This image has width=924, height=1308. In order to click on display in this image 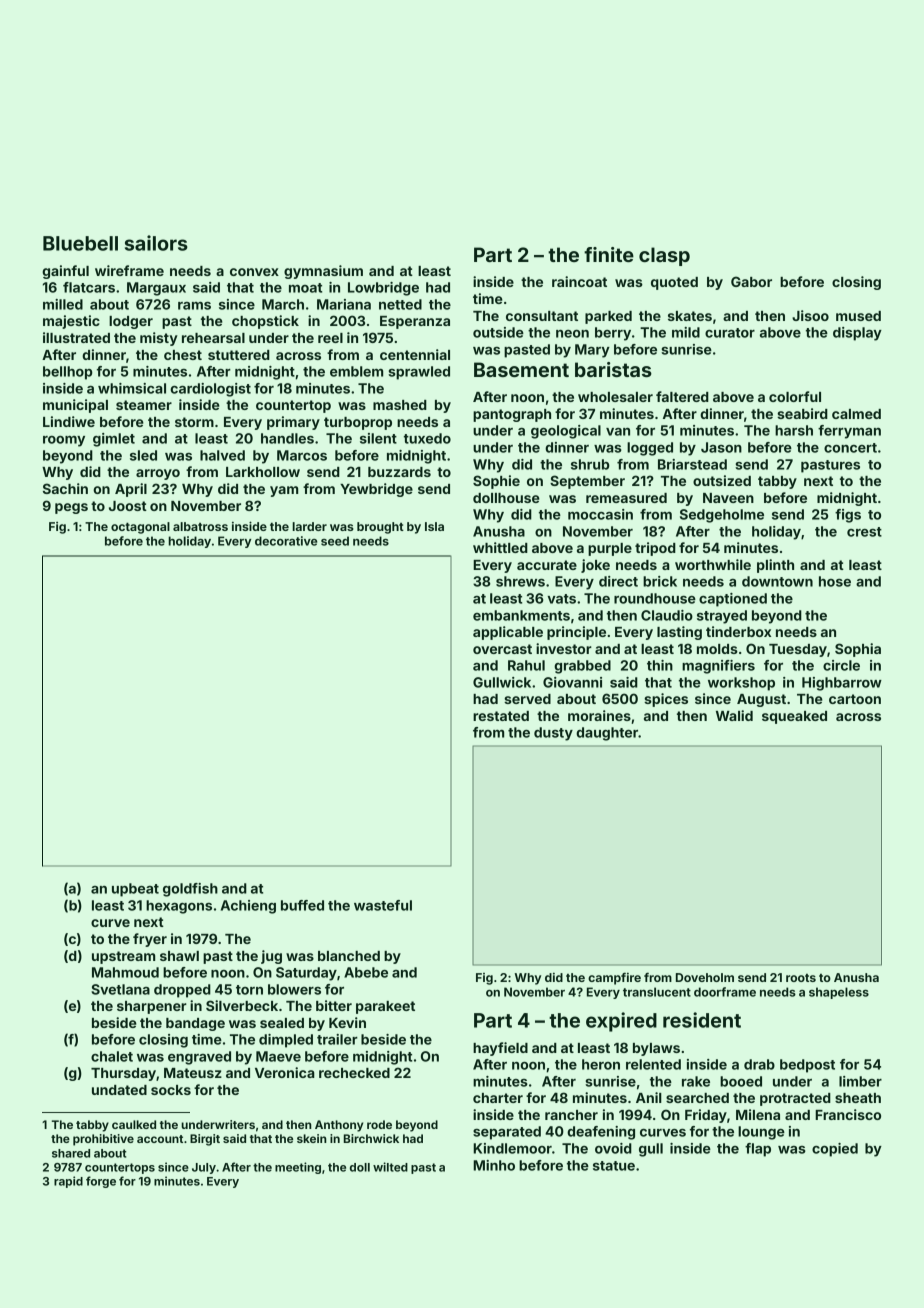, I will do `click(857, 334)`.
